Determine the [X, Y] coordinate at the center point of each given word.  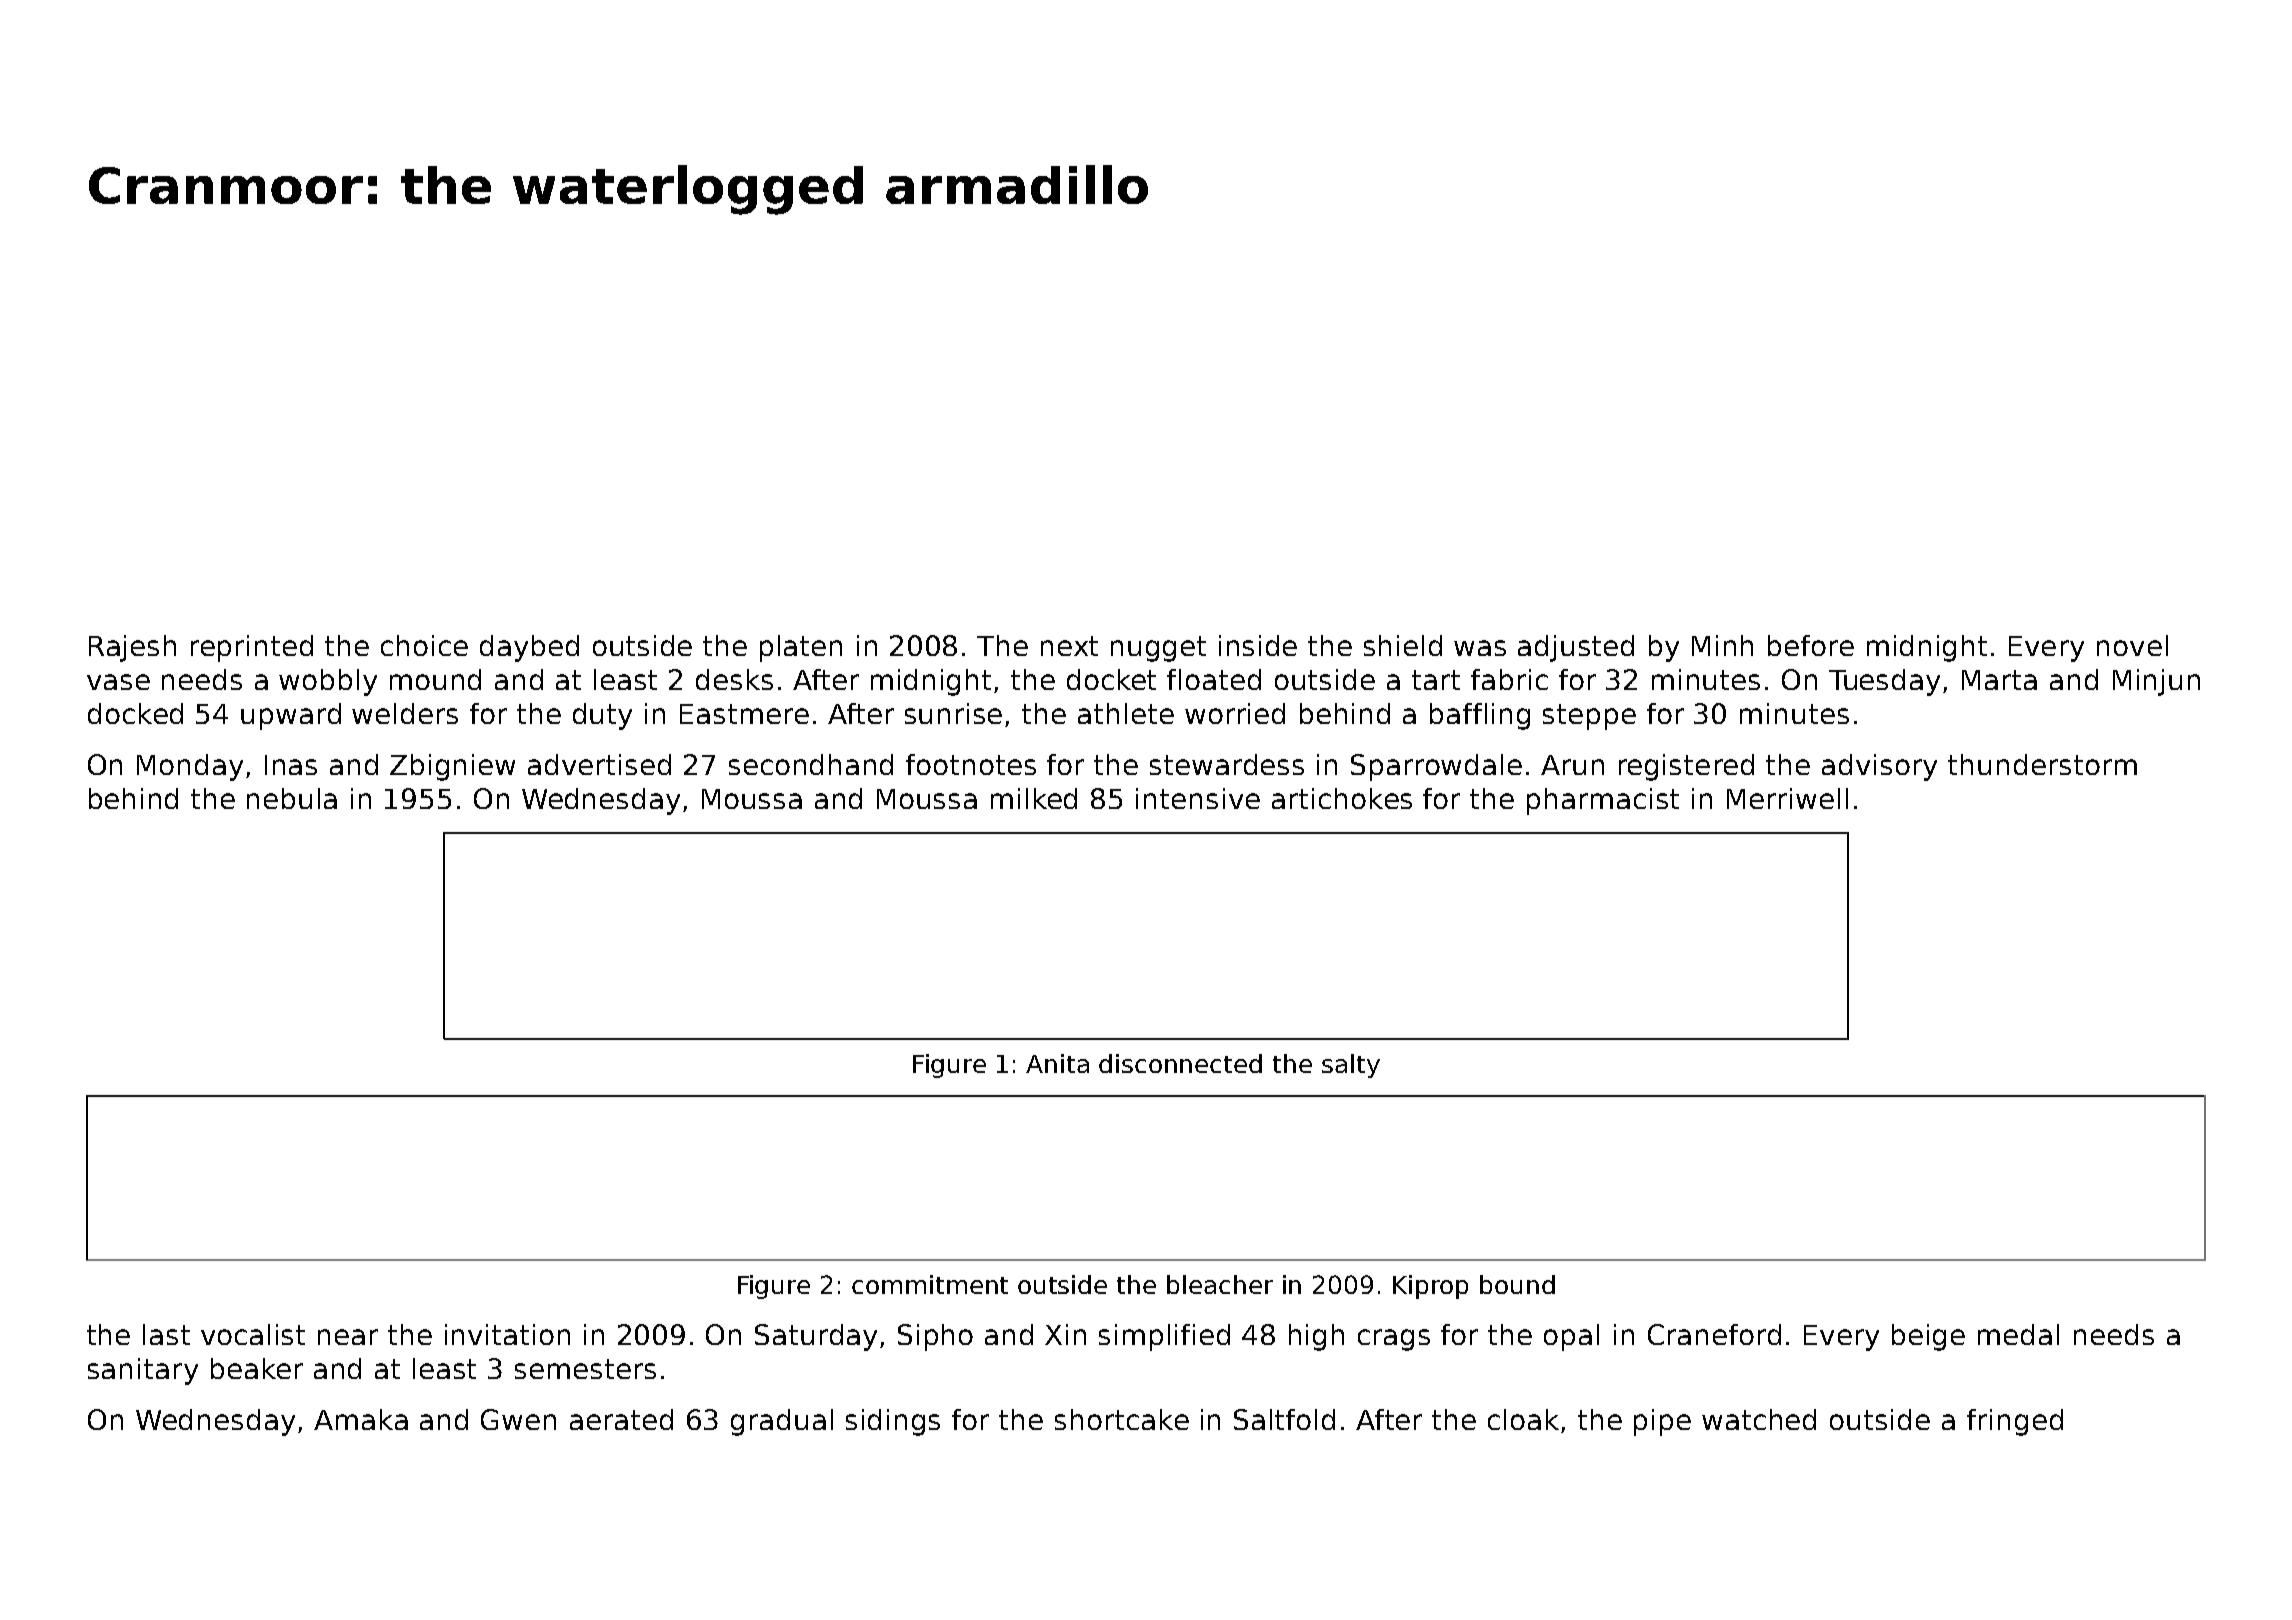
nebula [292, 798]
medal [2018, 1334]
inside [1258, 645]
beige [1928, 1337]
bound [1517, 1284]
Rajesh [132, 648]
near [348, 1337]
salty [1351, 1066]
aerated [621, 1419]
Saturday [816, 1337]
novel [2132, 645]
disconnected [1180, 1063]
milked [1034, 798]
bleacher [1220, 1284]
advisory [1879, 767]
